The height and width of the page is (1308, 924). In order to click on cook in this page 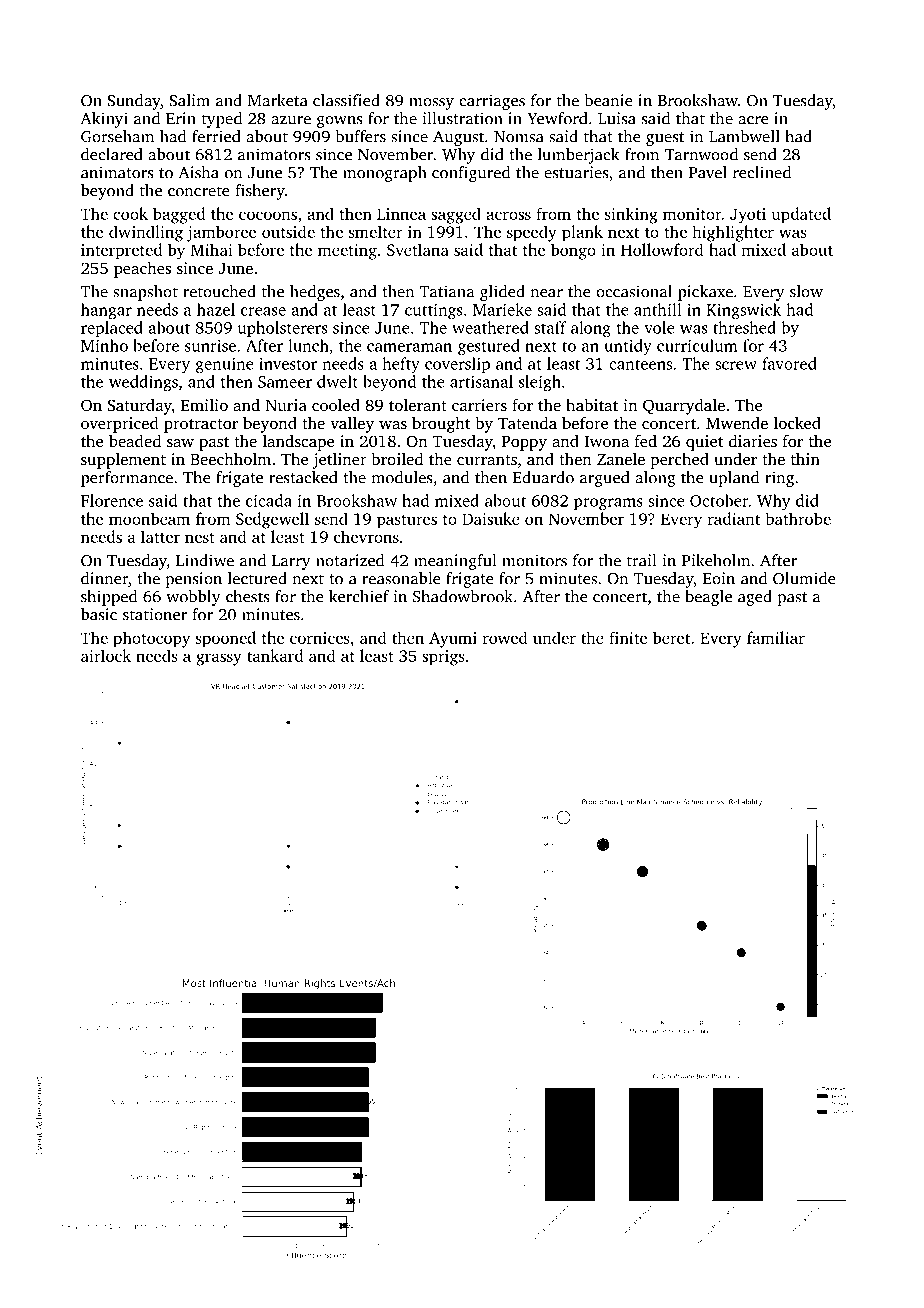, I will do `click(130, 213)`.
